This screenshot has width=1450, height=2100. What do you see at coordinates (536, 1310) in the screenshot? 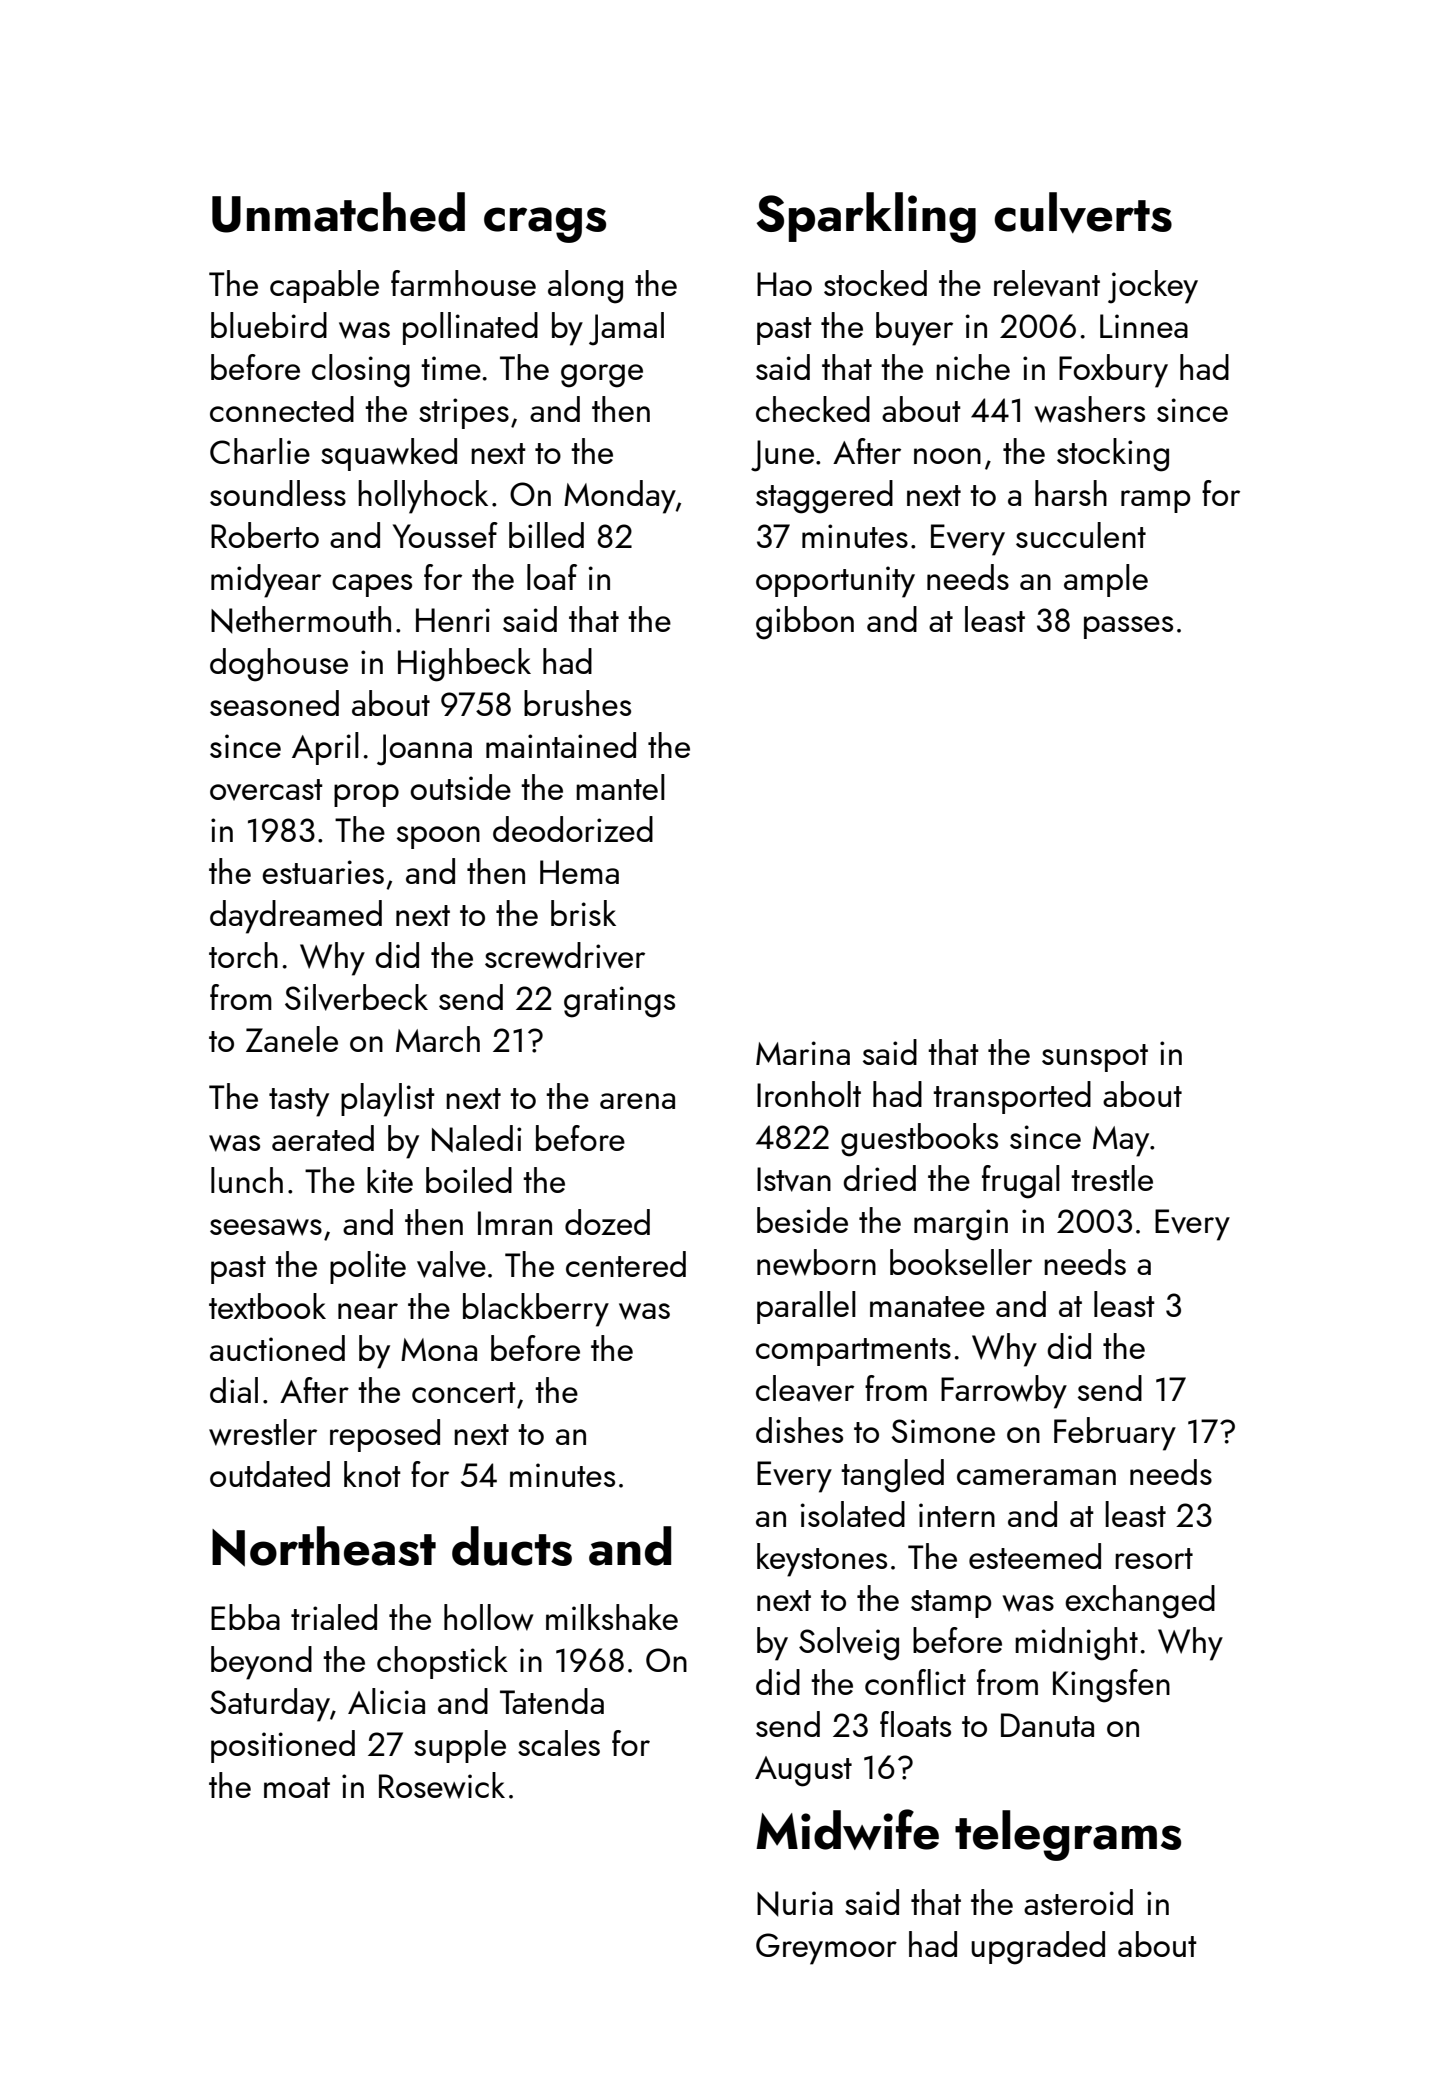
I see `blackberry` at bounding box center [536, 1310].
